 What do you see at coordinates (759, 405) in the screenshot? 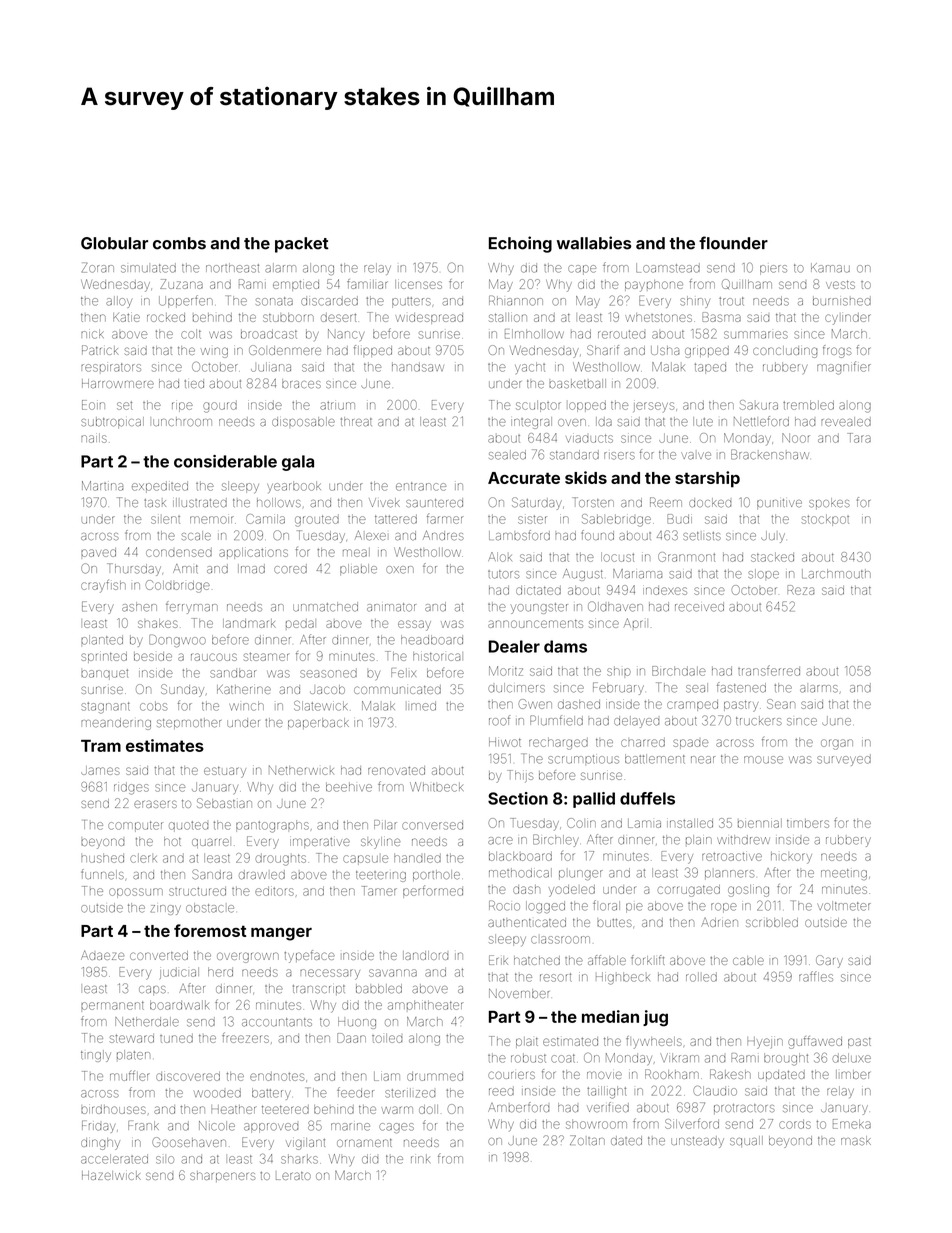
I see `Sakura` at bounding box center [759, 405].
